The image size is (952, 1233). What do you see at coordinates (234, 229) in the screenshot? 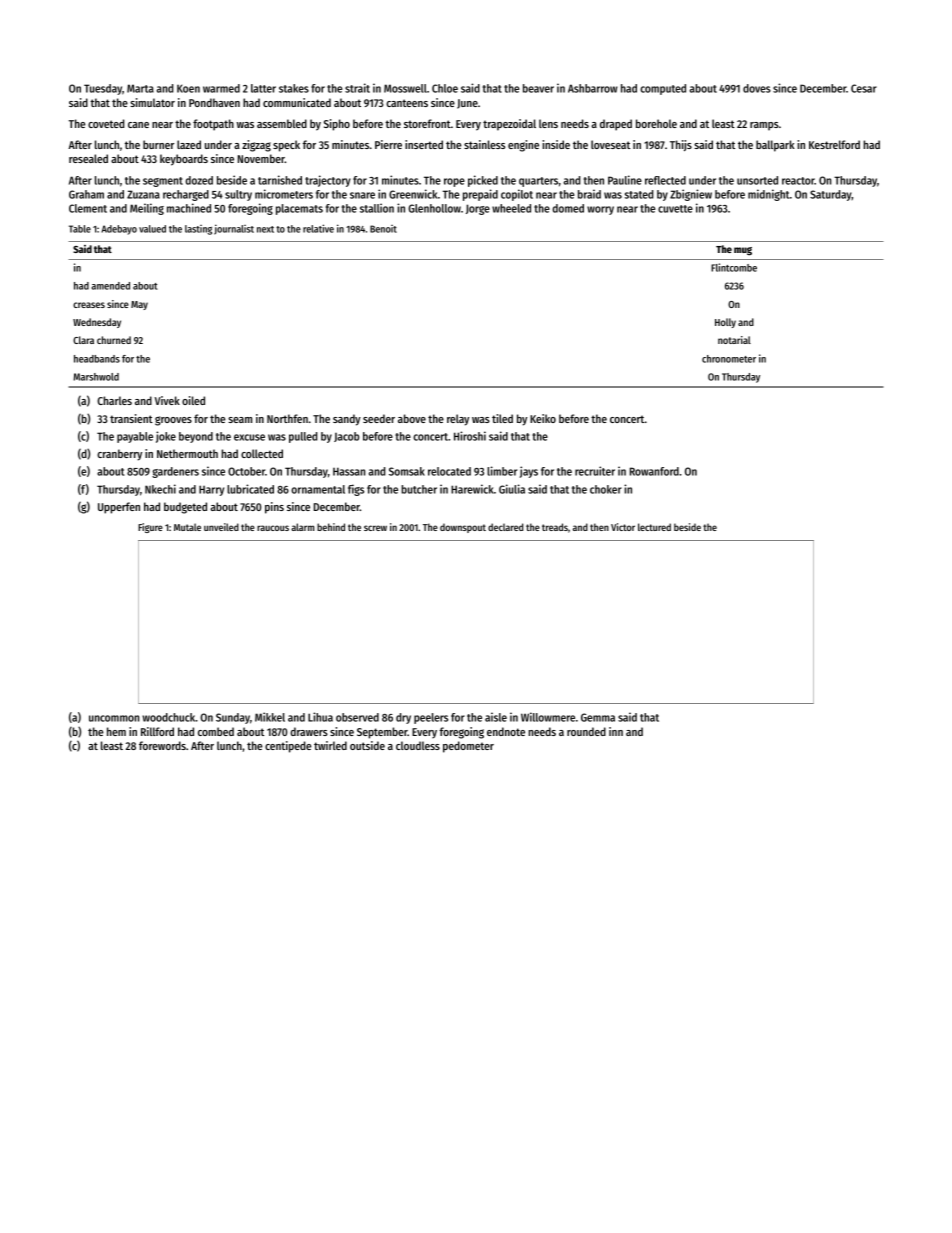
I see `journalist` at bounding box center [234, 229].
